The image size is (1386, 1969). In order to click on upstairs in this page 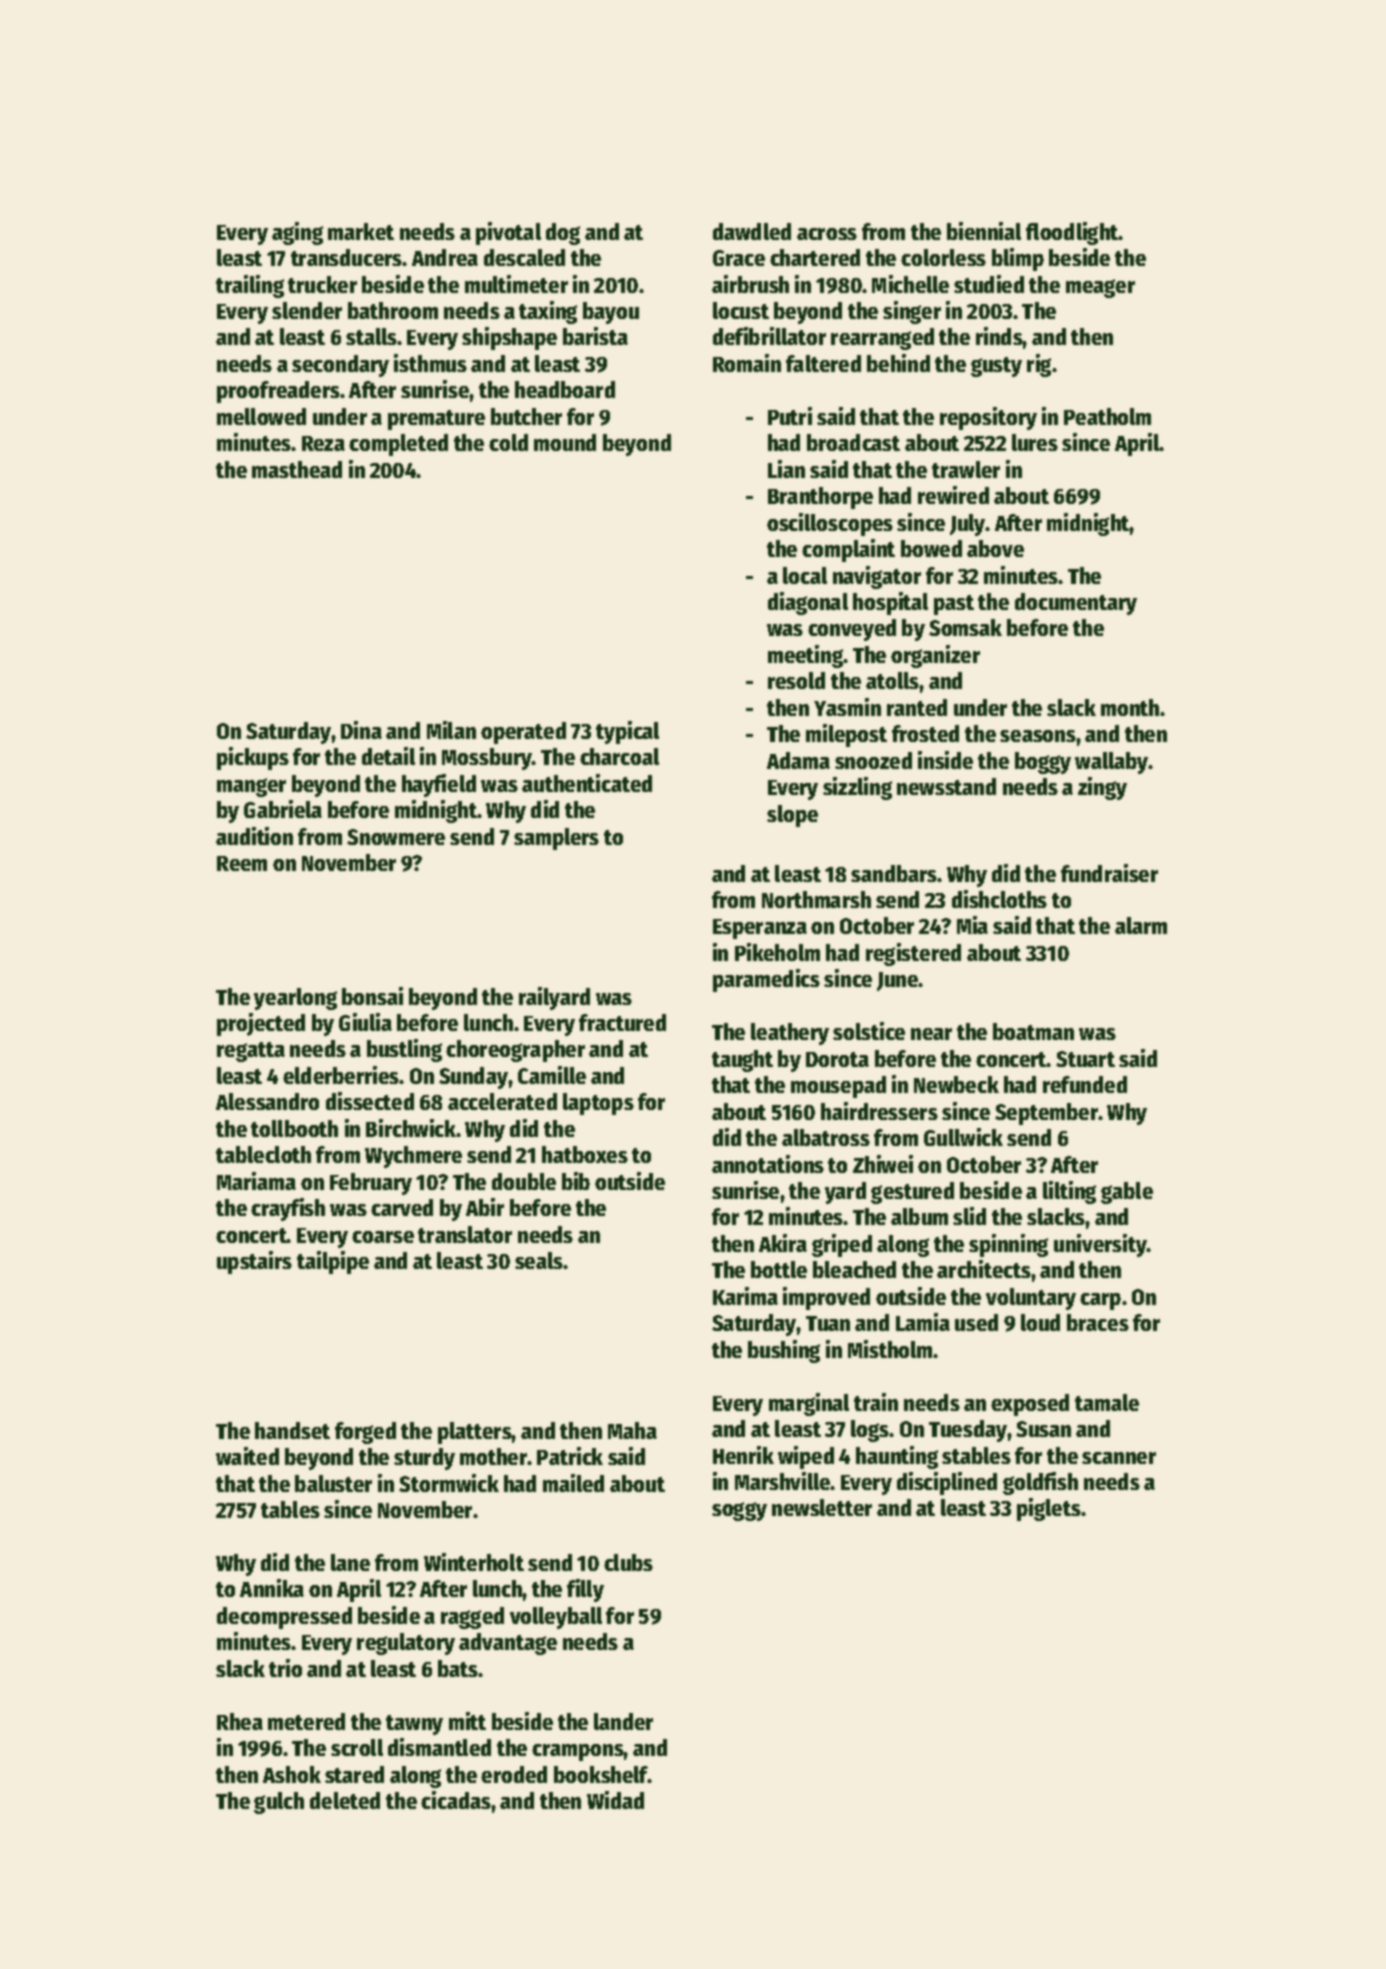, I will do `click(254, 1262)`.
